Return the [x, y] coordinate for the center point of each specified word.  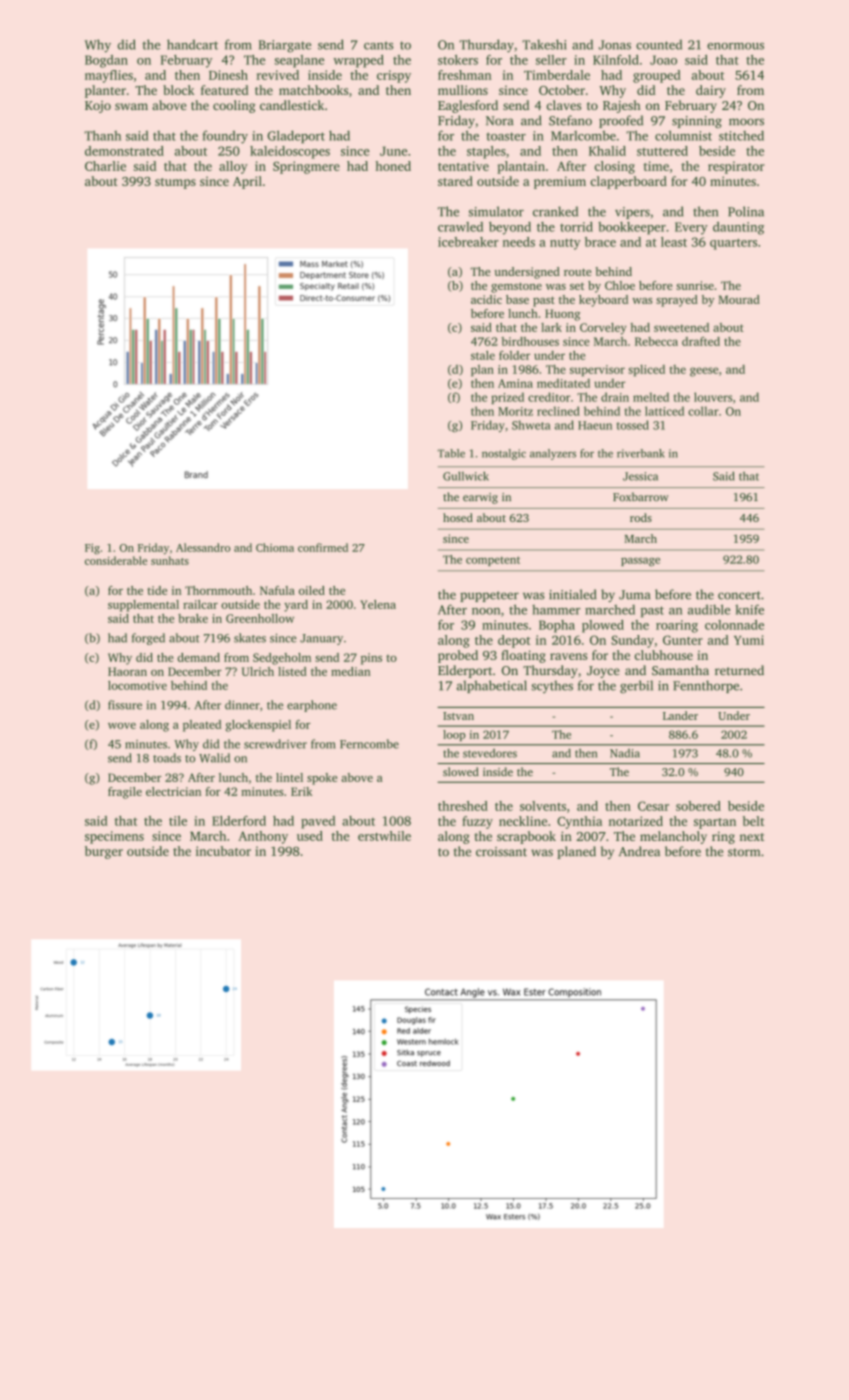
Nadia [625, 753]
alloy [233, 167]
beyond [510, 228]
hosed [458, 517]
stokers [458, 60]
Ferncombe [369, 744]
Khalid [607, 151]
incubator [223, 851]
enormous [735, 46]
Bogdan [106, 61]
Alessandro [203, 547]
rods [641, 517]
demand [199, 657]
